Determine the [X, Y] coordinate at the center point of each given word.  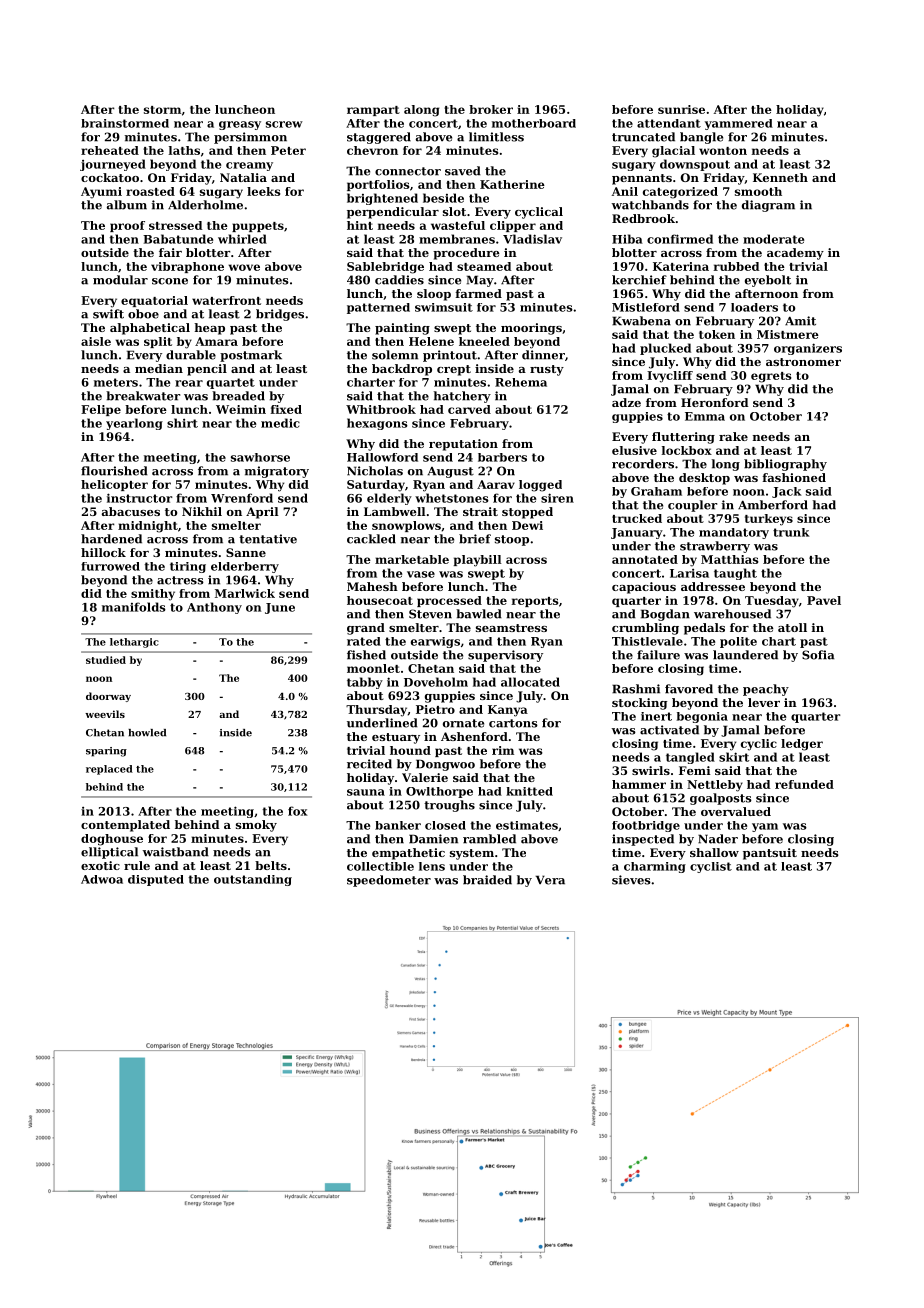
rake [733, 436]
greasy [240, 125]
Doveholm [436, 682]
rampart [373, 111]
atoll [792, 627]
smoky [256, 826]
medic [280, 423]
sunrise [681, 109]
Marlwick [245, 593]
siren [557, 498]
